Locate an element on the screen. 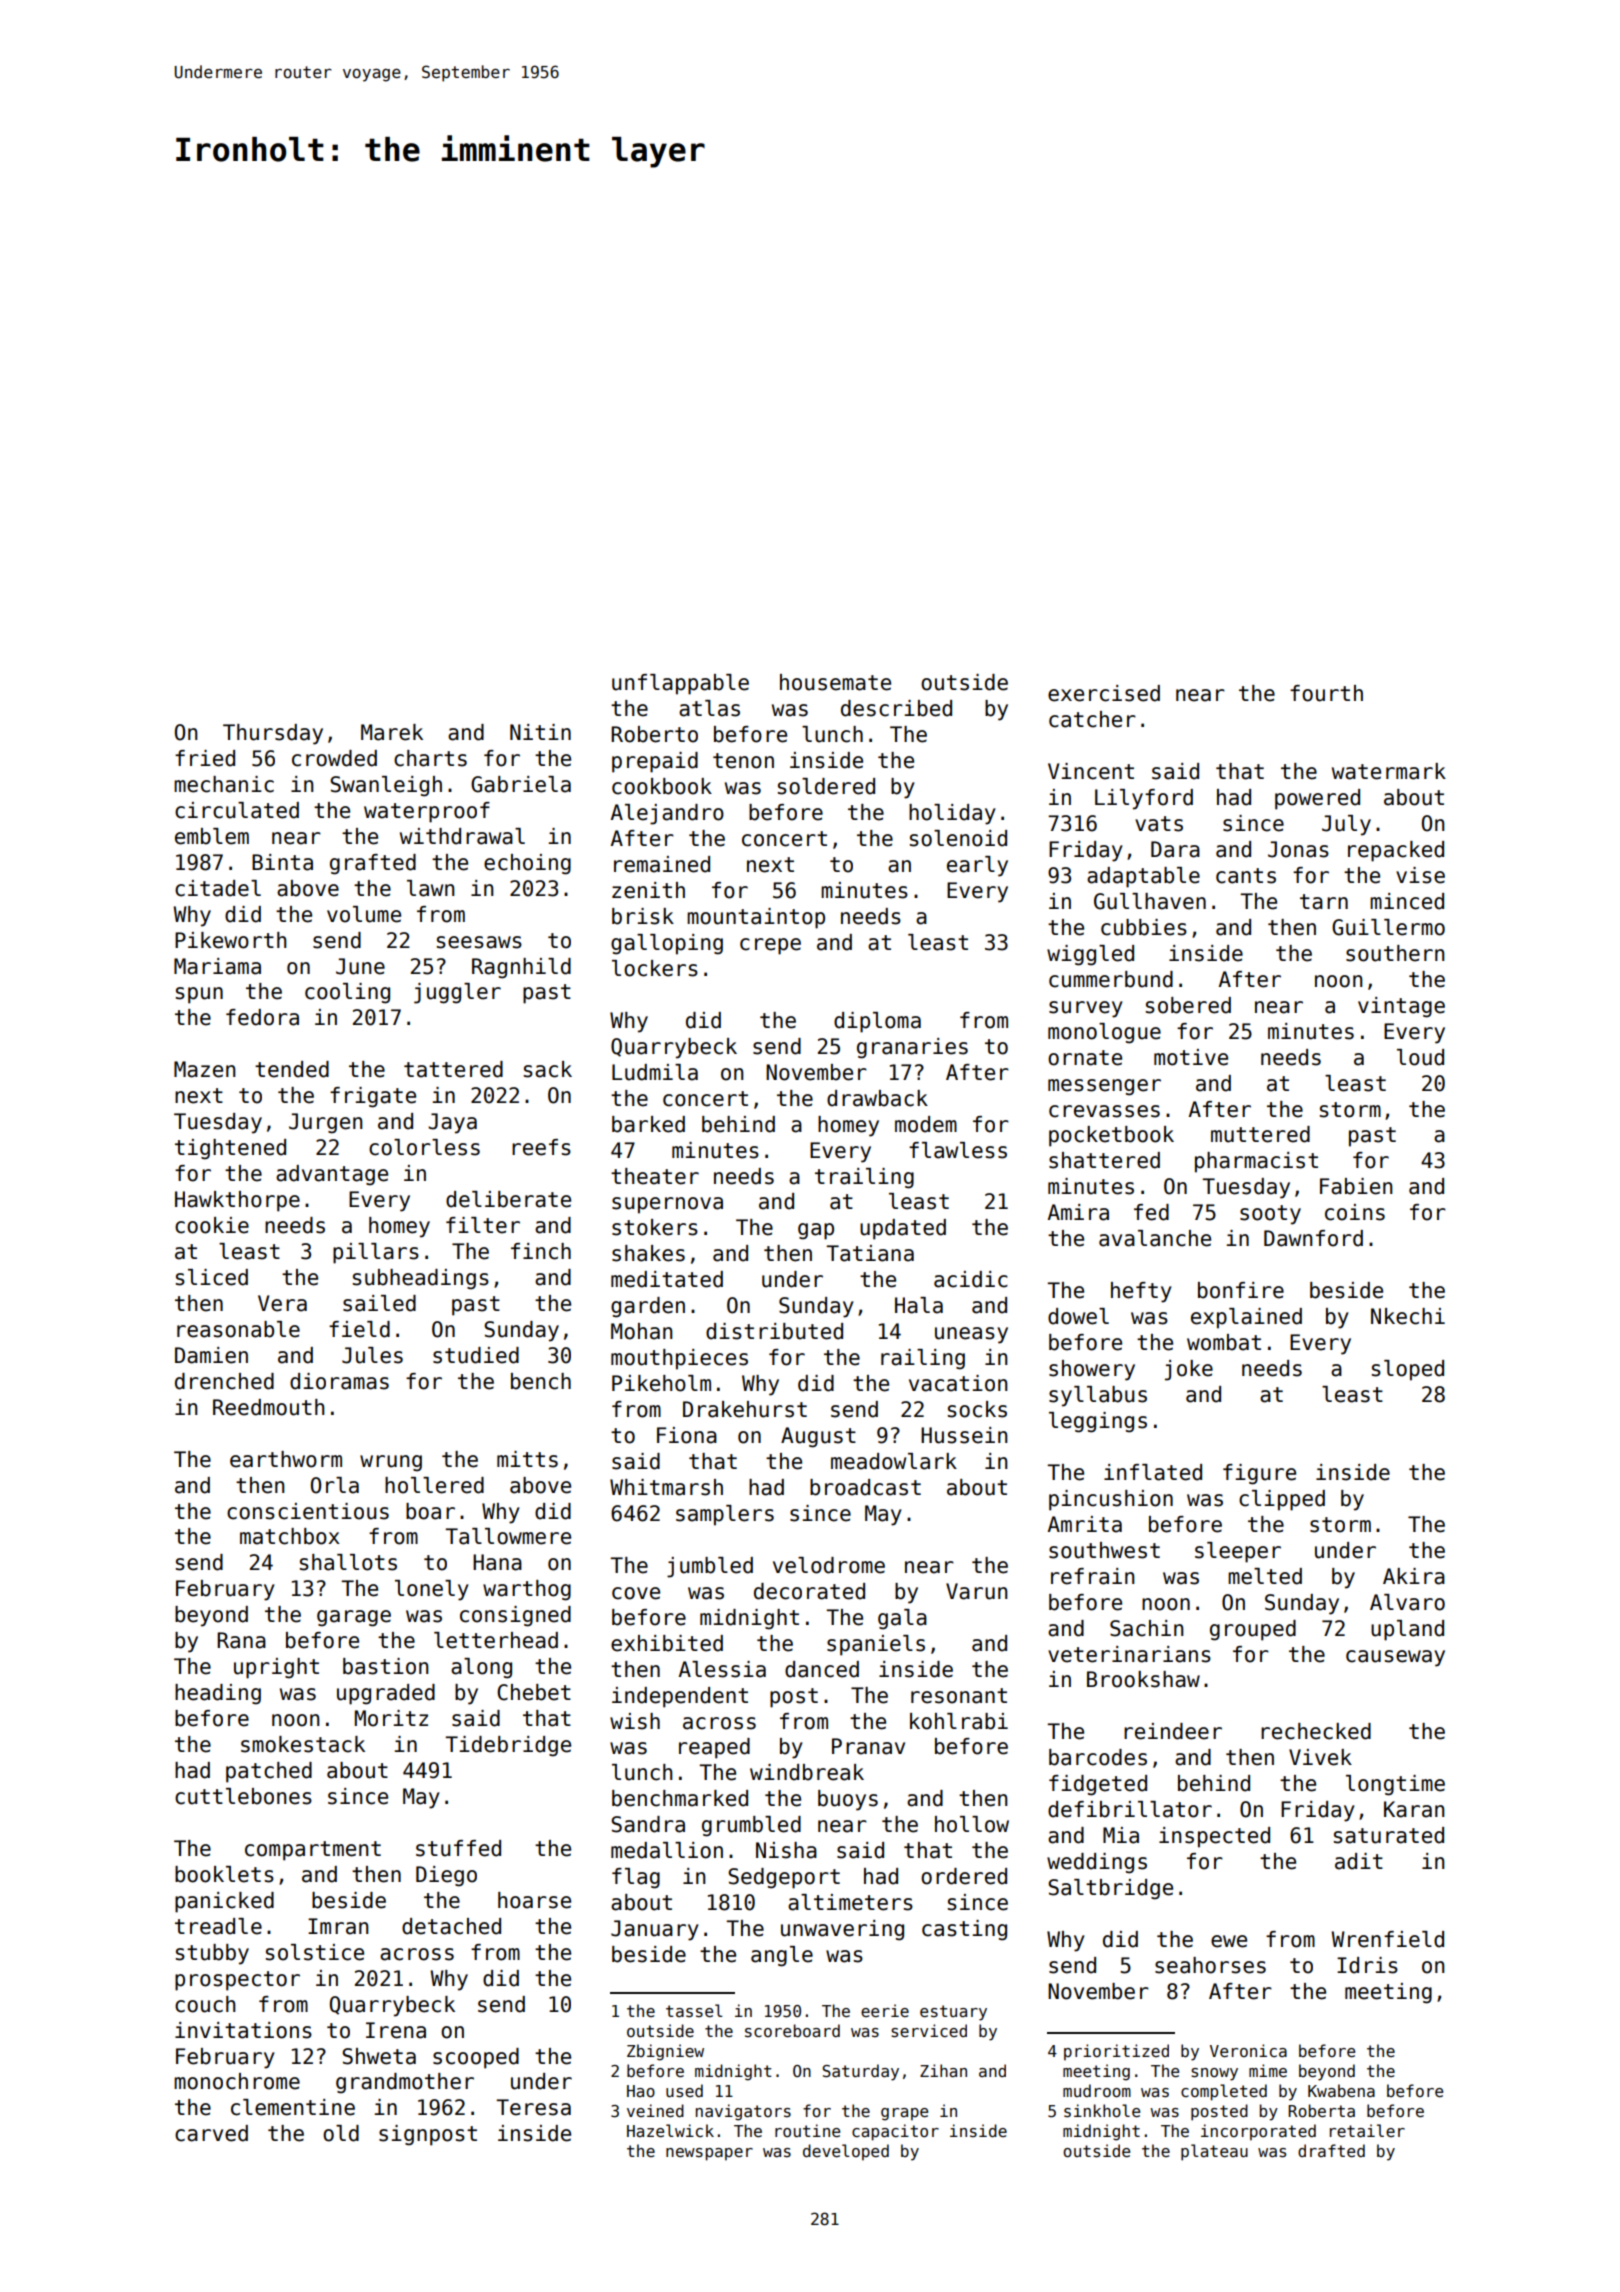 The height and width of the screenshot is (2292, 1620). reindeer is located at coordinates (1173, 1731).
